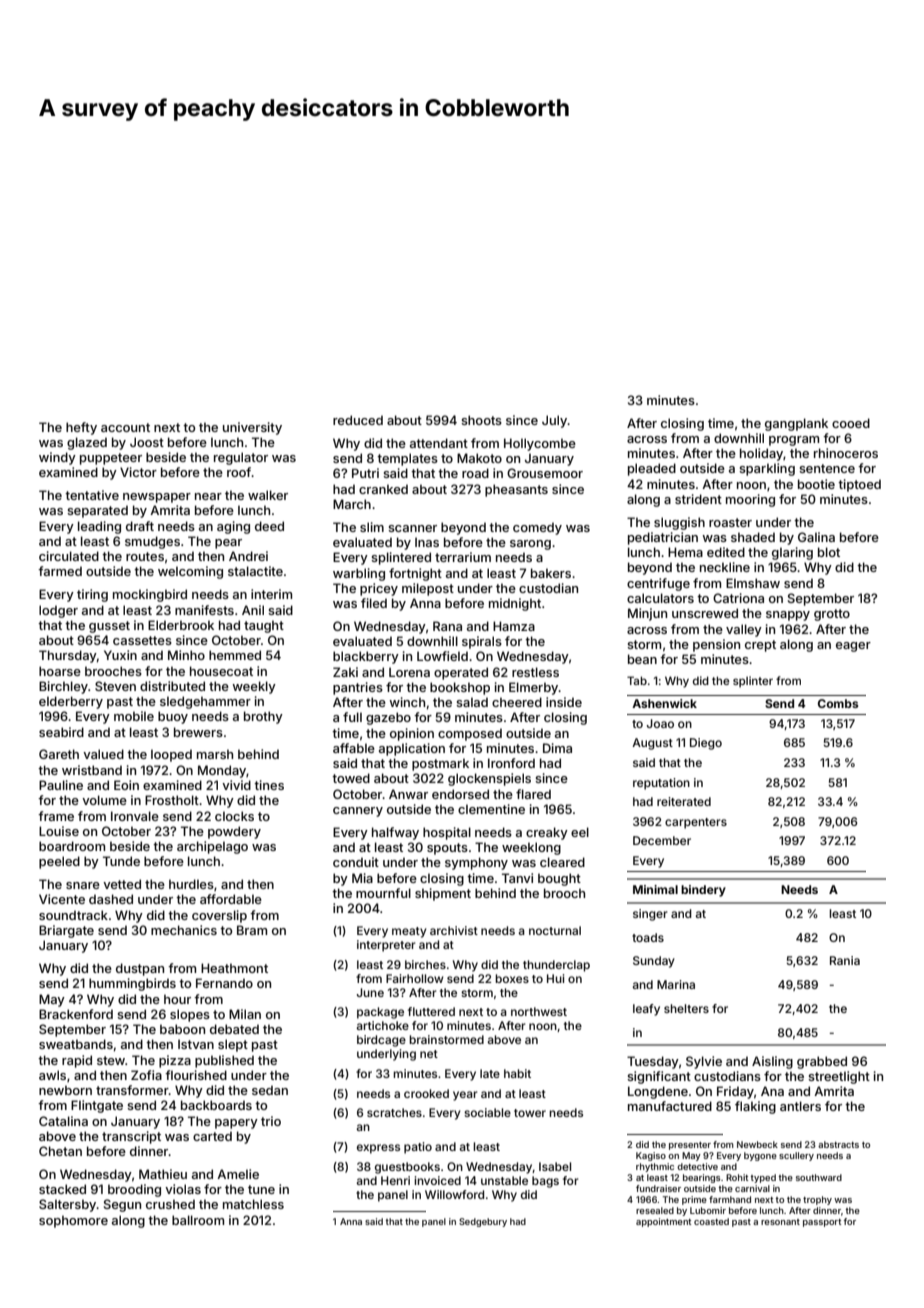 This image has height=1308, width=924. What do you see at coordinates (796, 424) in the image?
I see `gangplank` at bounding box center [796, 424].
